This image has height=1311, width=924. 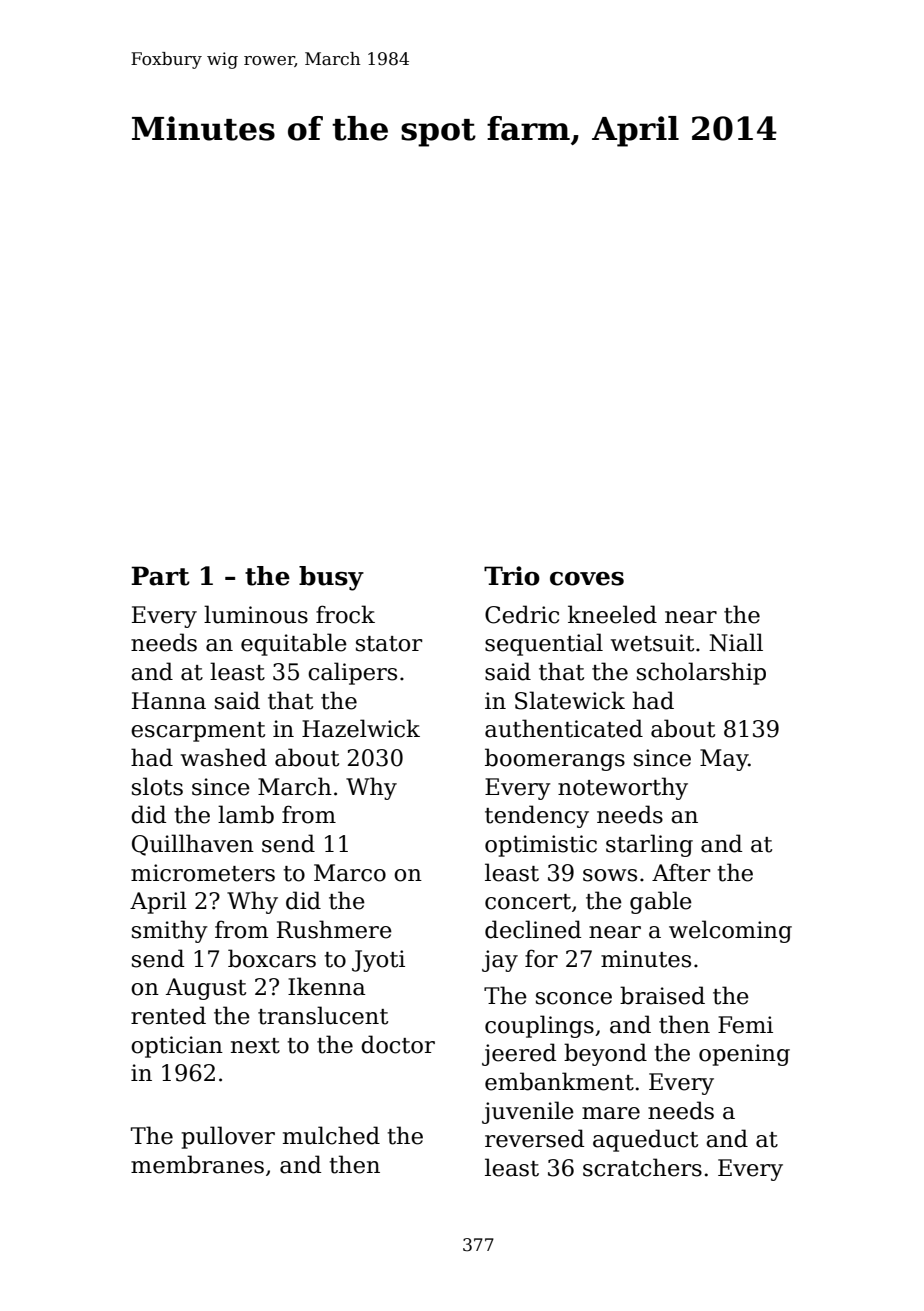 What do you see at coordinates (512, 576) in the image?
I see `Trio` at bounding box center [512, 576].
